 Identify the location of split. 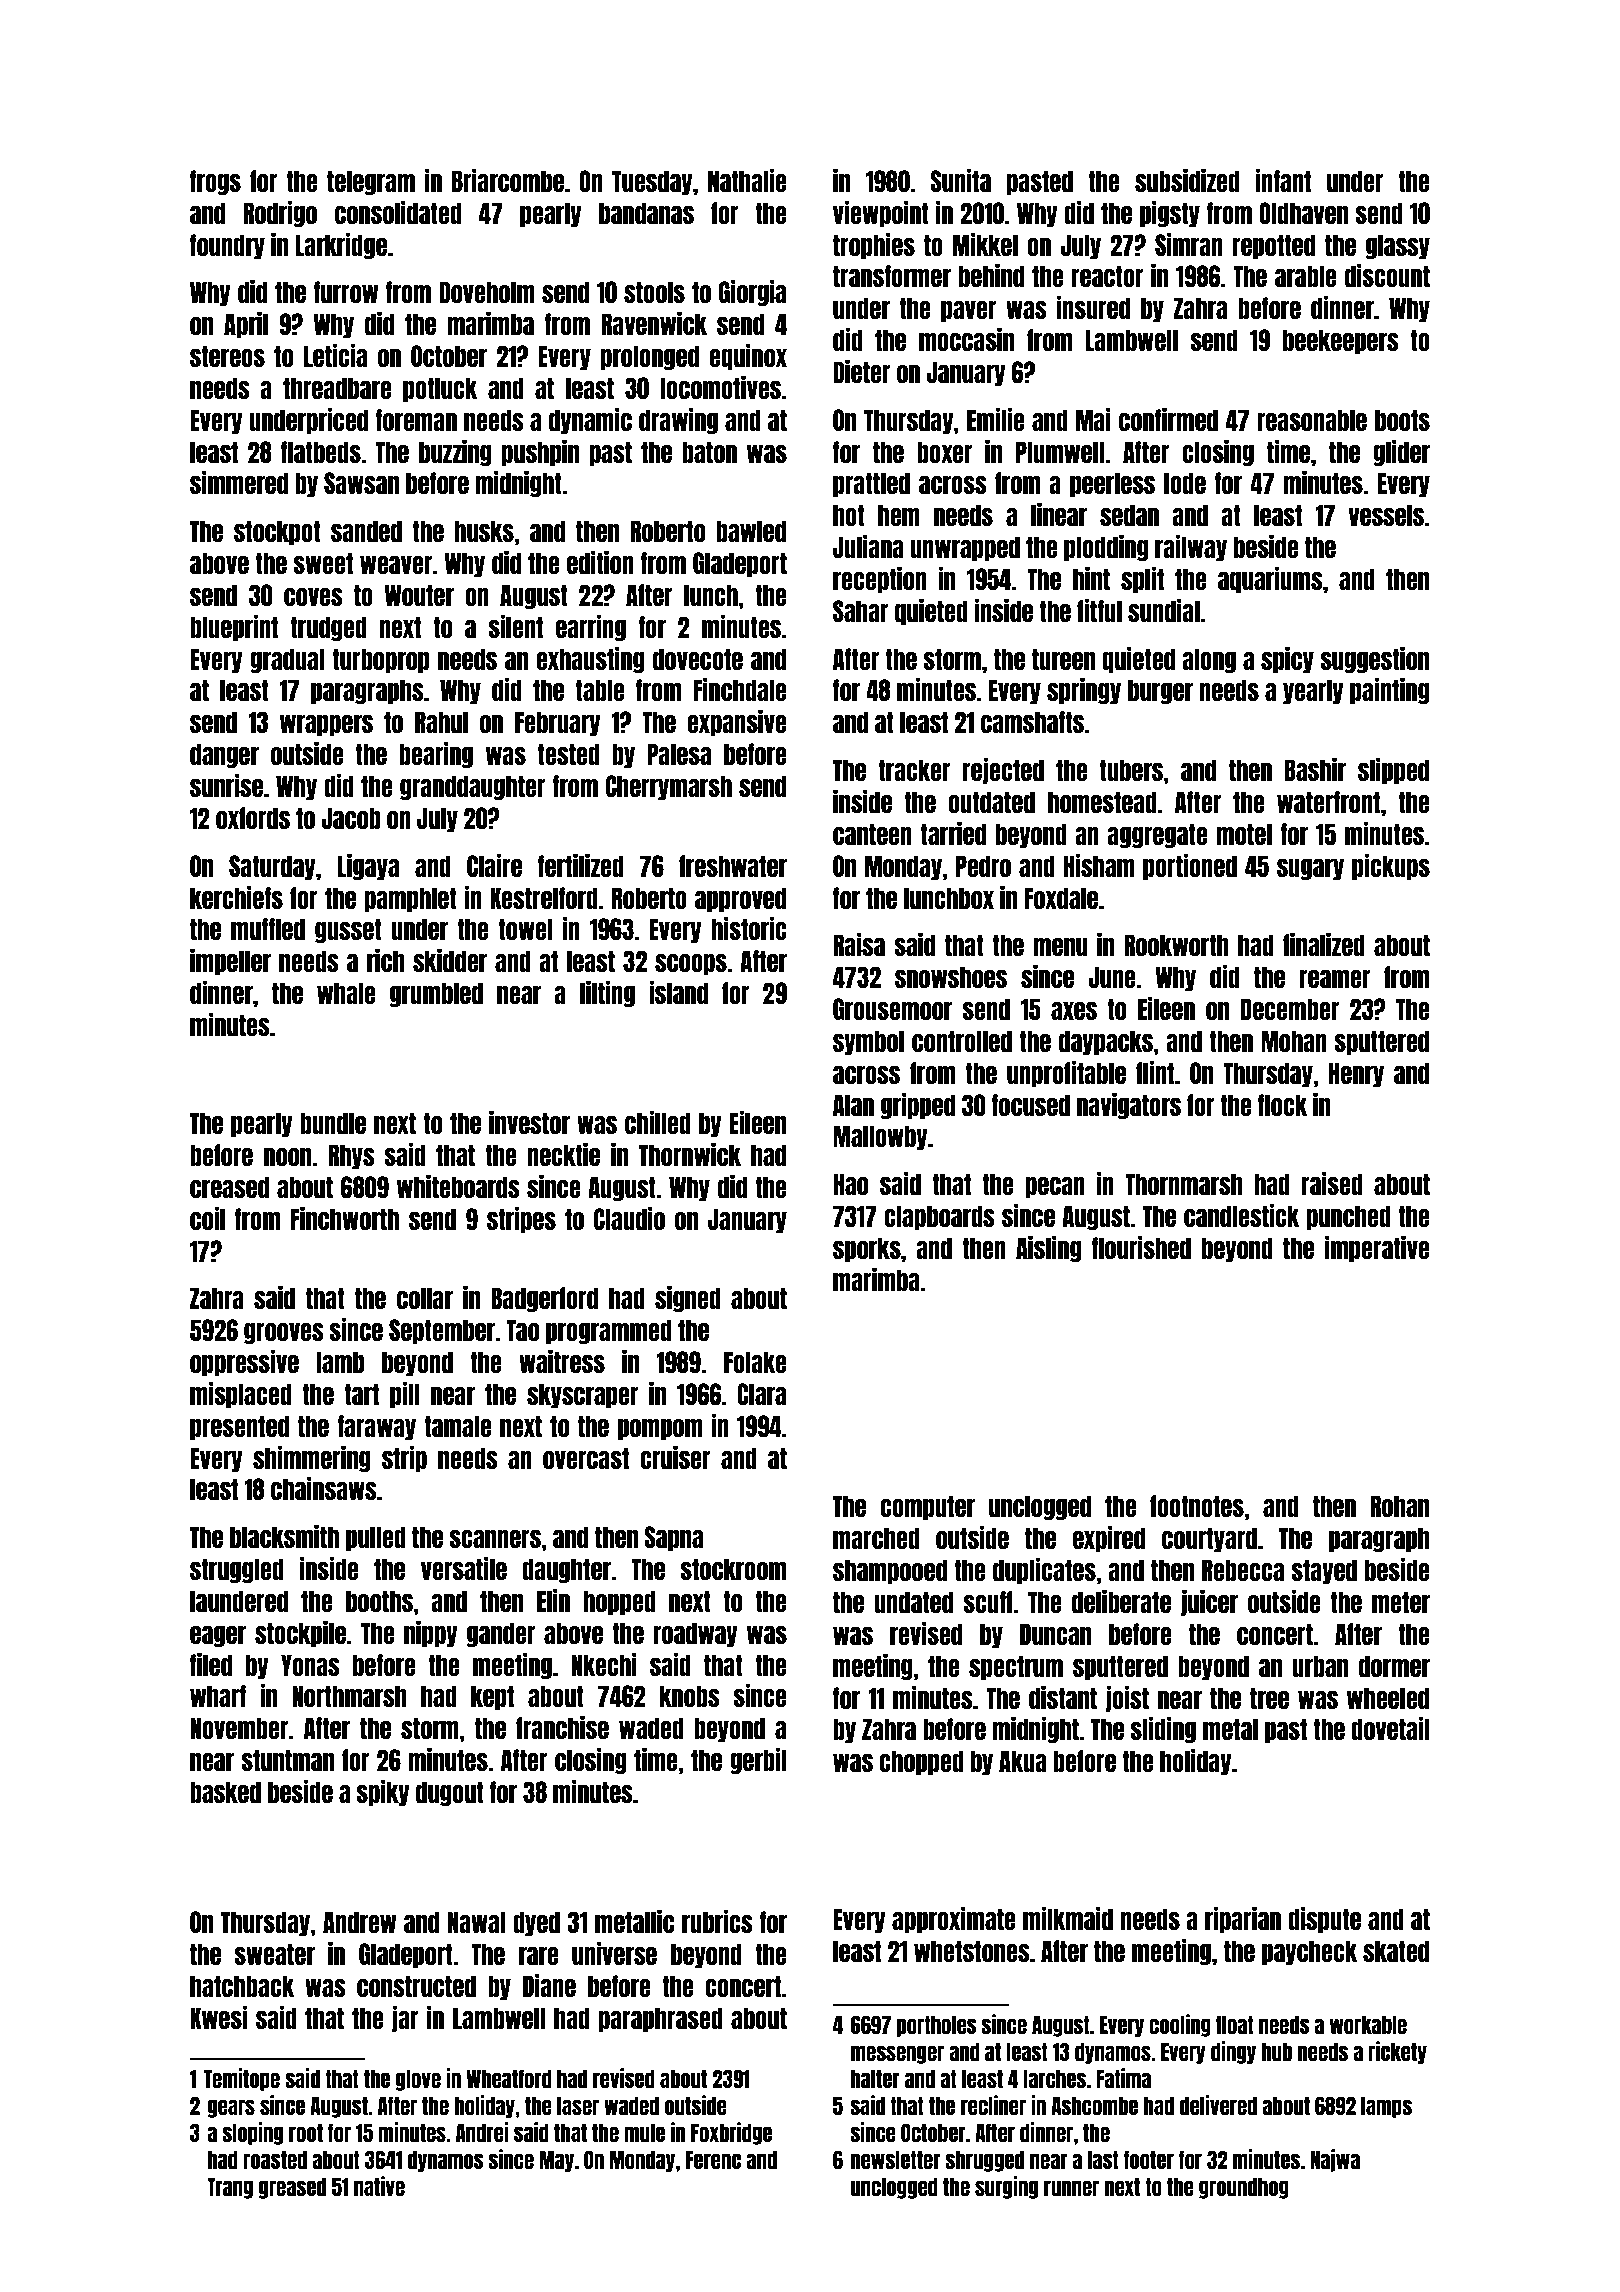
(1142, 580).
